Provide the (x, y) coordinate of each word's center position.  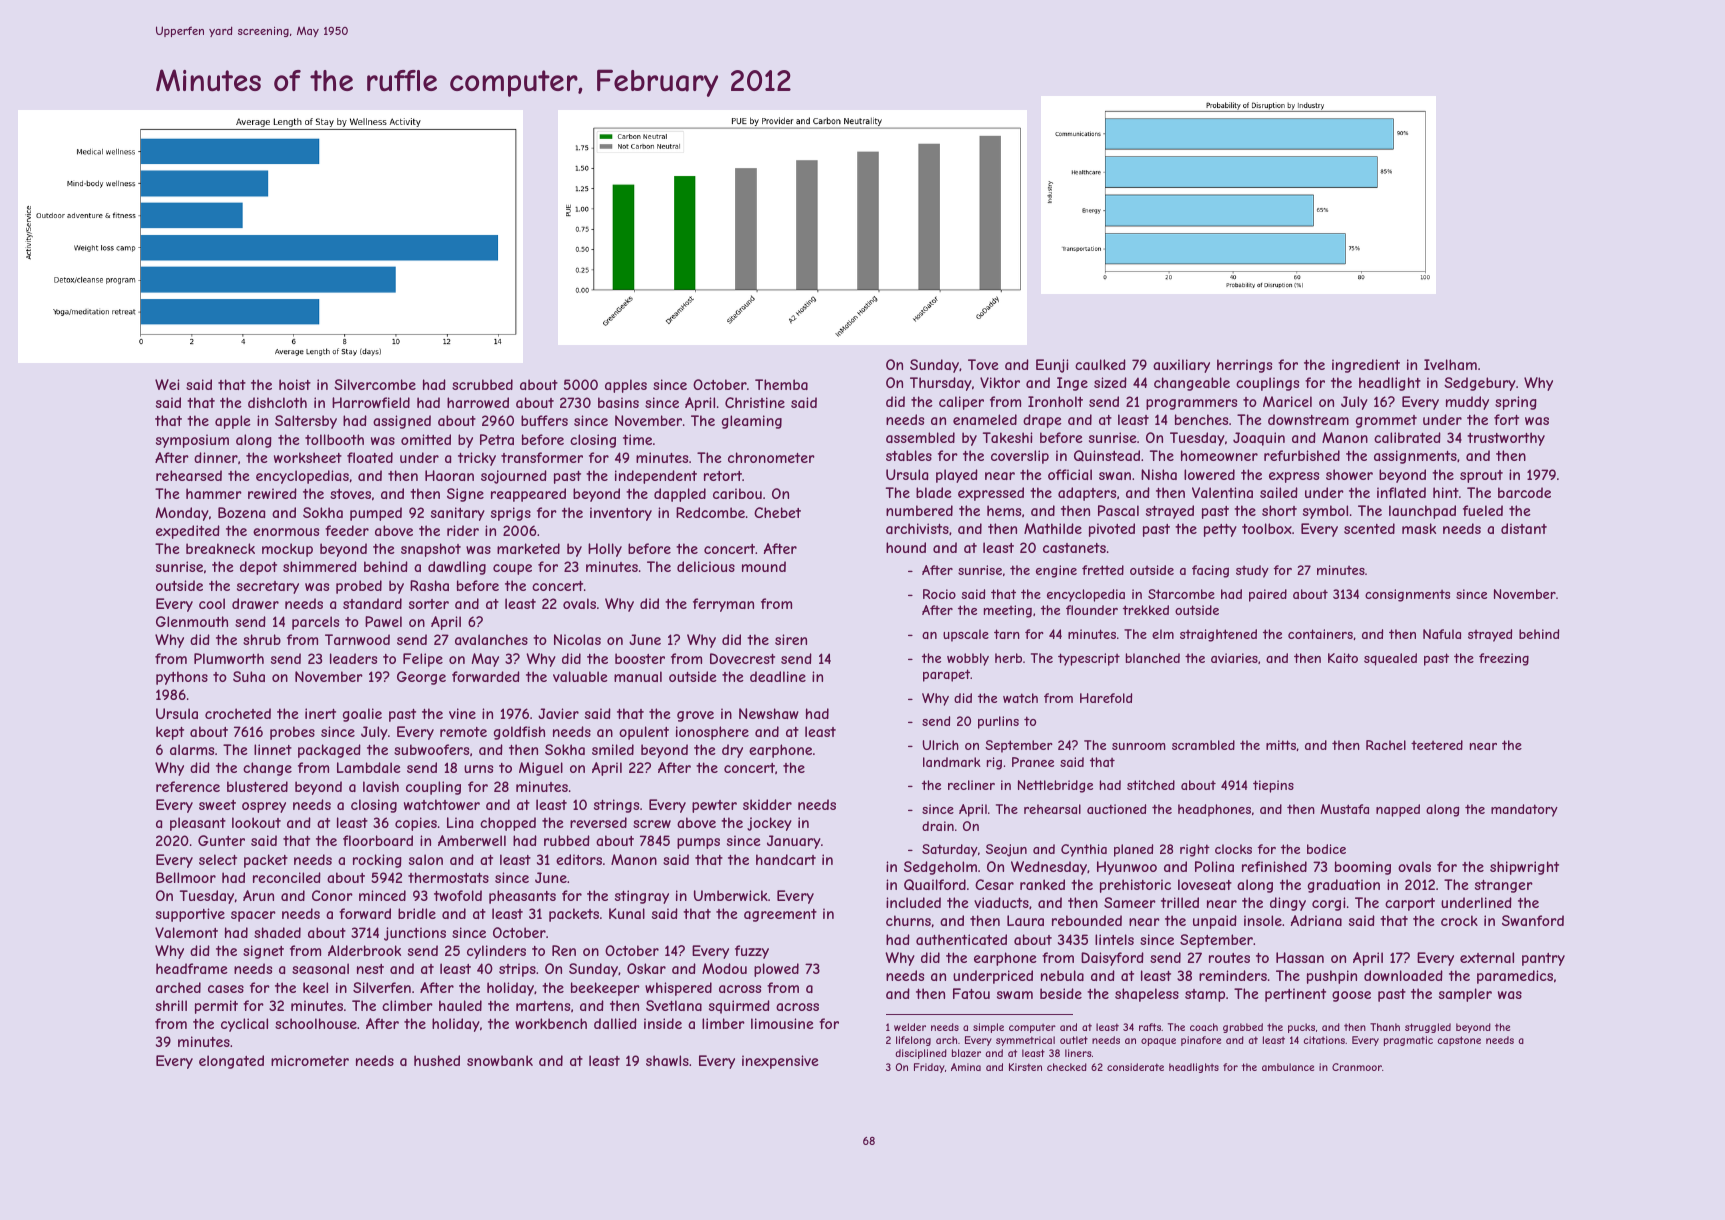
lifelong (913, 1041)
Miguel (541, 769)
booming (1363, 868)
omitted (426, 439)
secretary (268, 587)
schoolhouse (316, 1023)
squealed (1390, 659)
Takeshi (1007, 437)
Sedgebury (1480, 384)
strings (616, 806)
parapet (946, 675)
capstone (1459, 1041)
